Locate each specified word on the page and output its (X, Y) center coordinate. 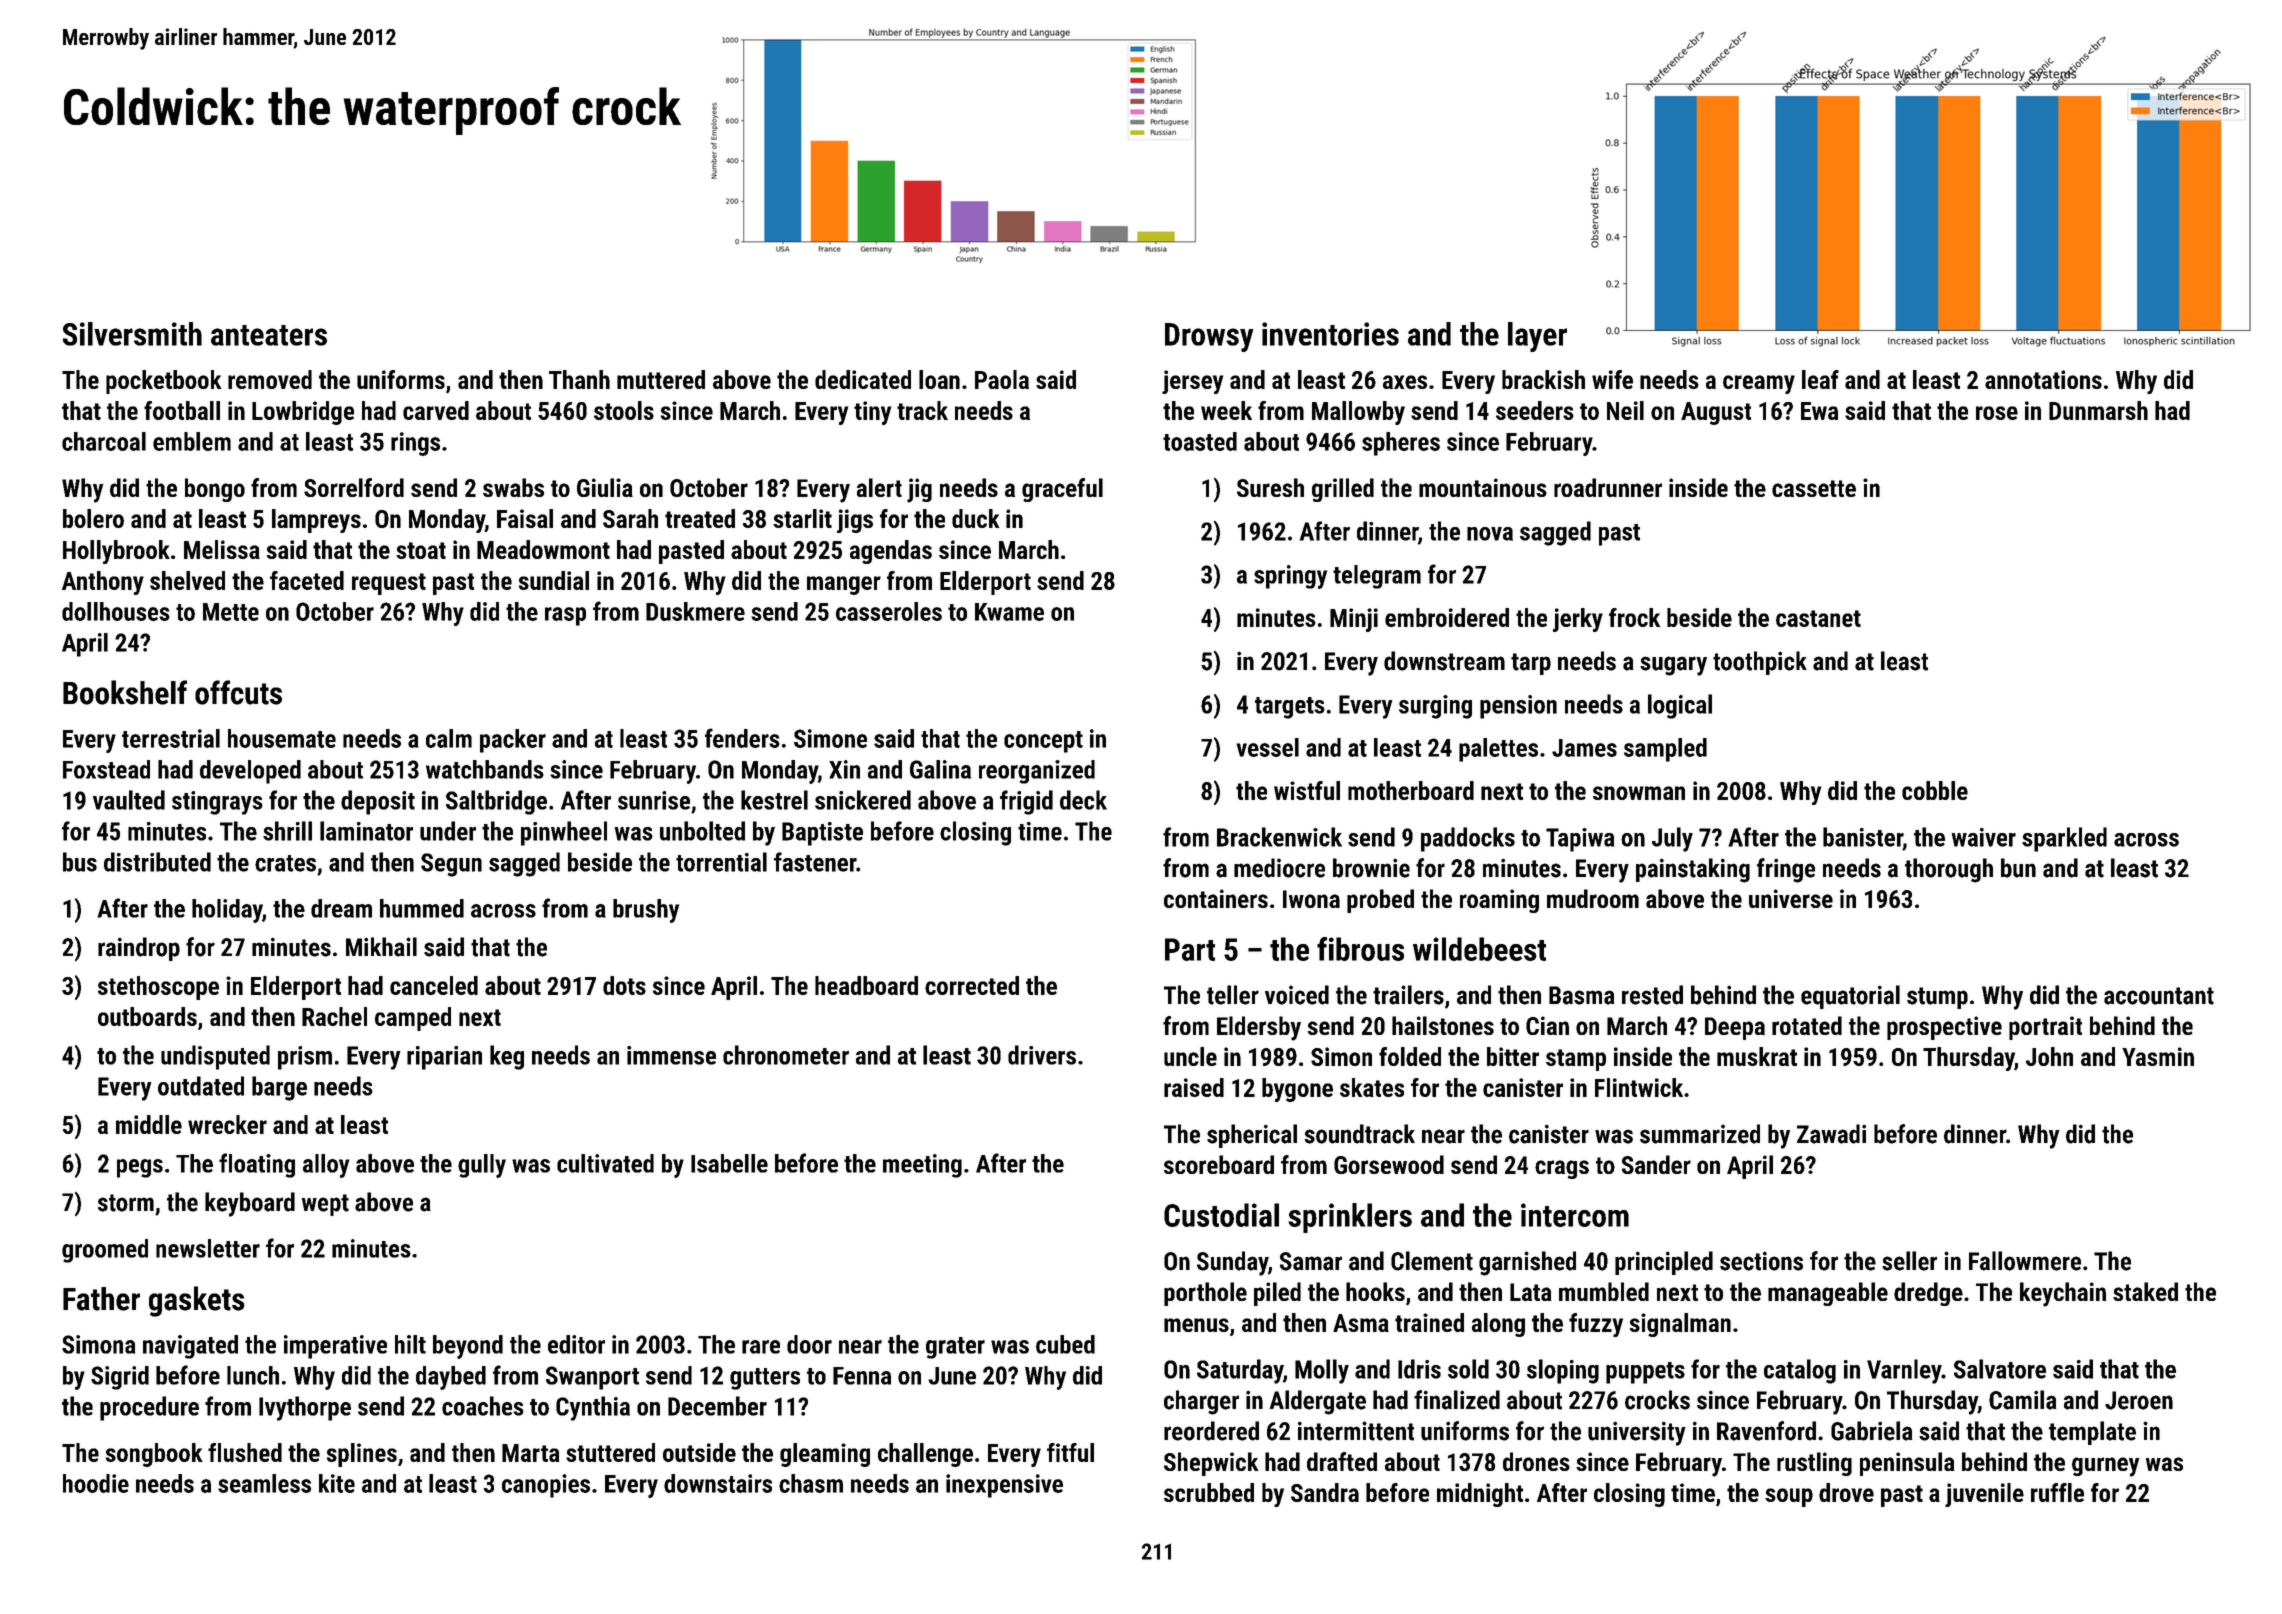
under (448, 831)
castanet (1818, 618)
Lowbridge (303, 413)
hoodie (96, 1483)
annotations (2043, 379)
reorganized (1037, 772)
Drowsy (1209, 337)
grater (955, 1348)
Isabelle (729, 1163)
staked (2145, 1291)
